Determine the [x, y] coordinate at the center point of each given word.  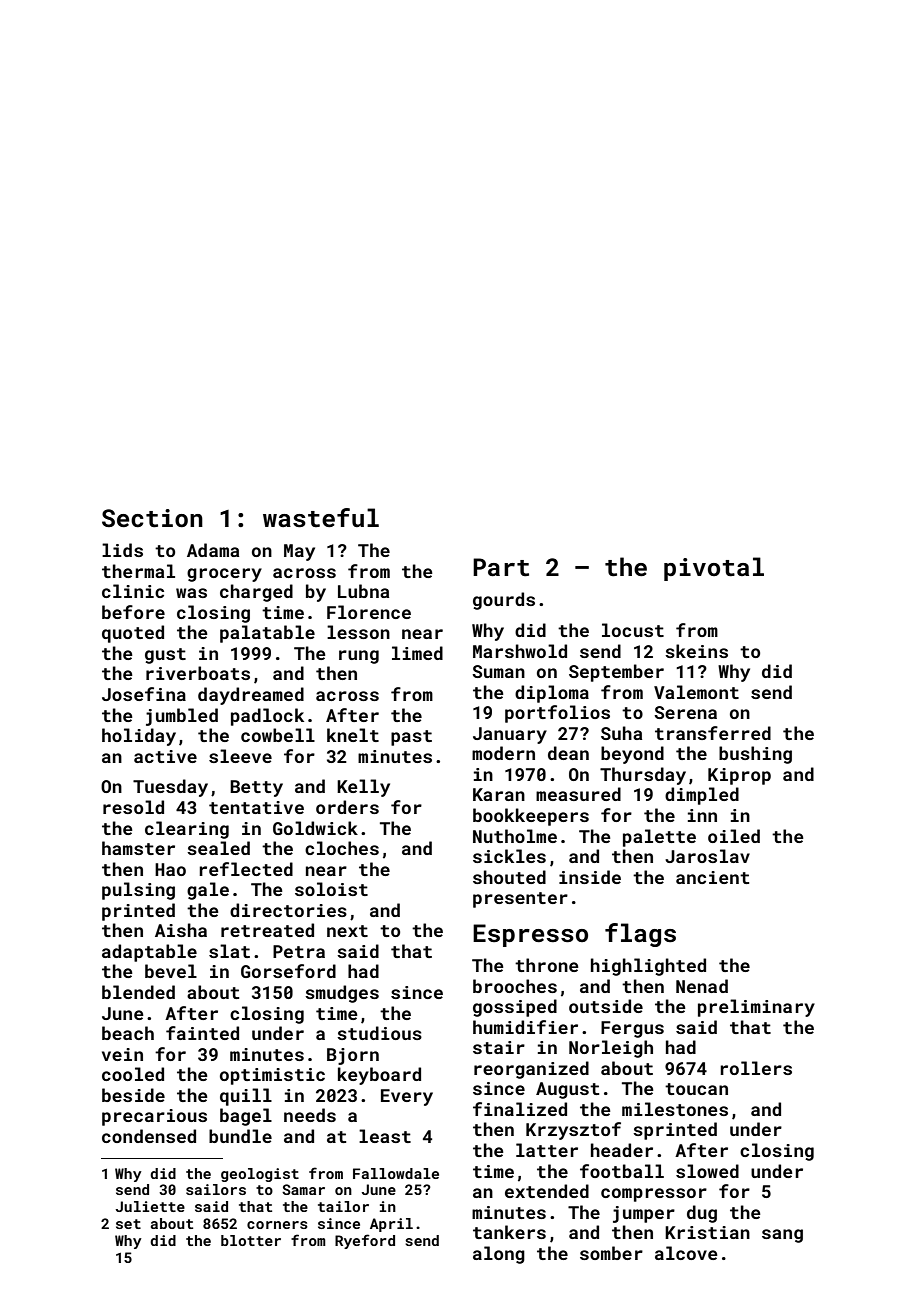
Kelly [363, 788]
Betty [256, 788]
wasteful [321, 518]
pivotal [714, 569]
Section [152, 518]
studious [379, 1033]
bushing [755, 755]
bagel [246, 1117]
